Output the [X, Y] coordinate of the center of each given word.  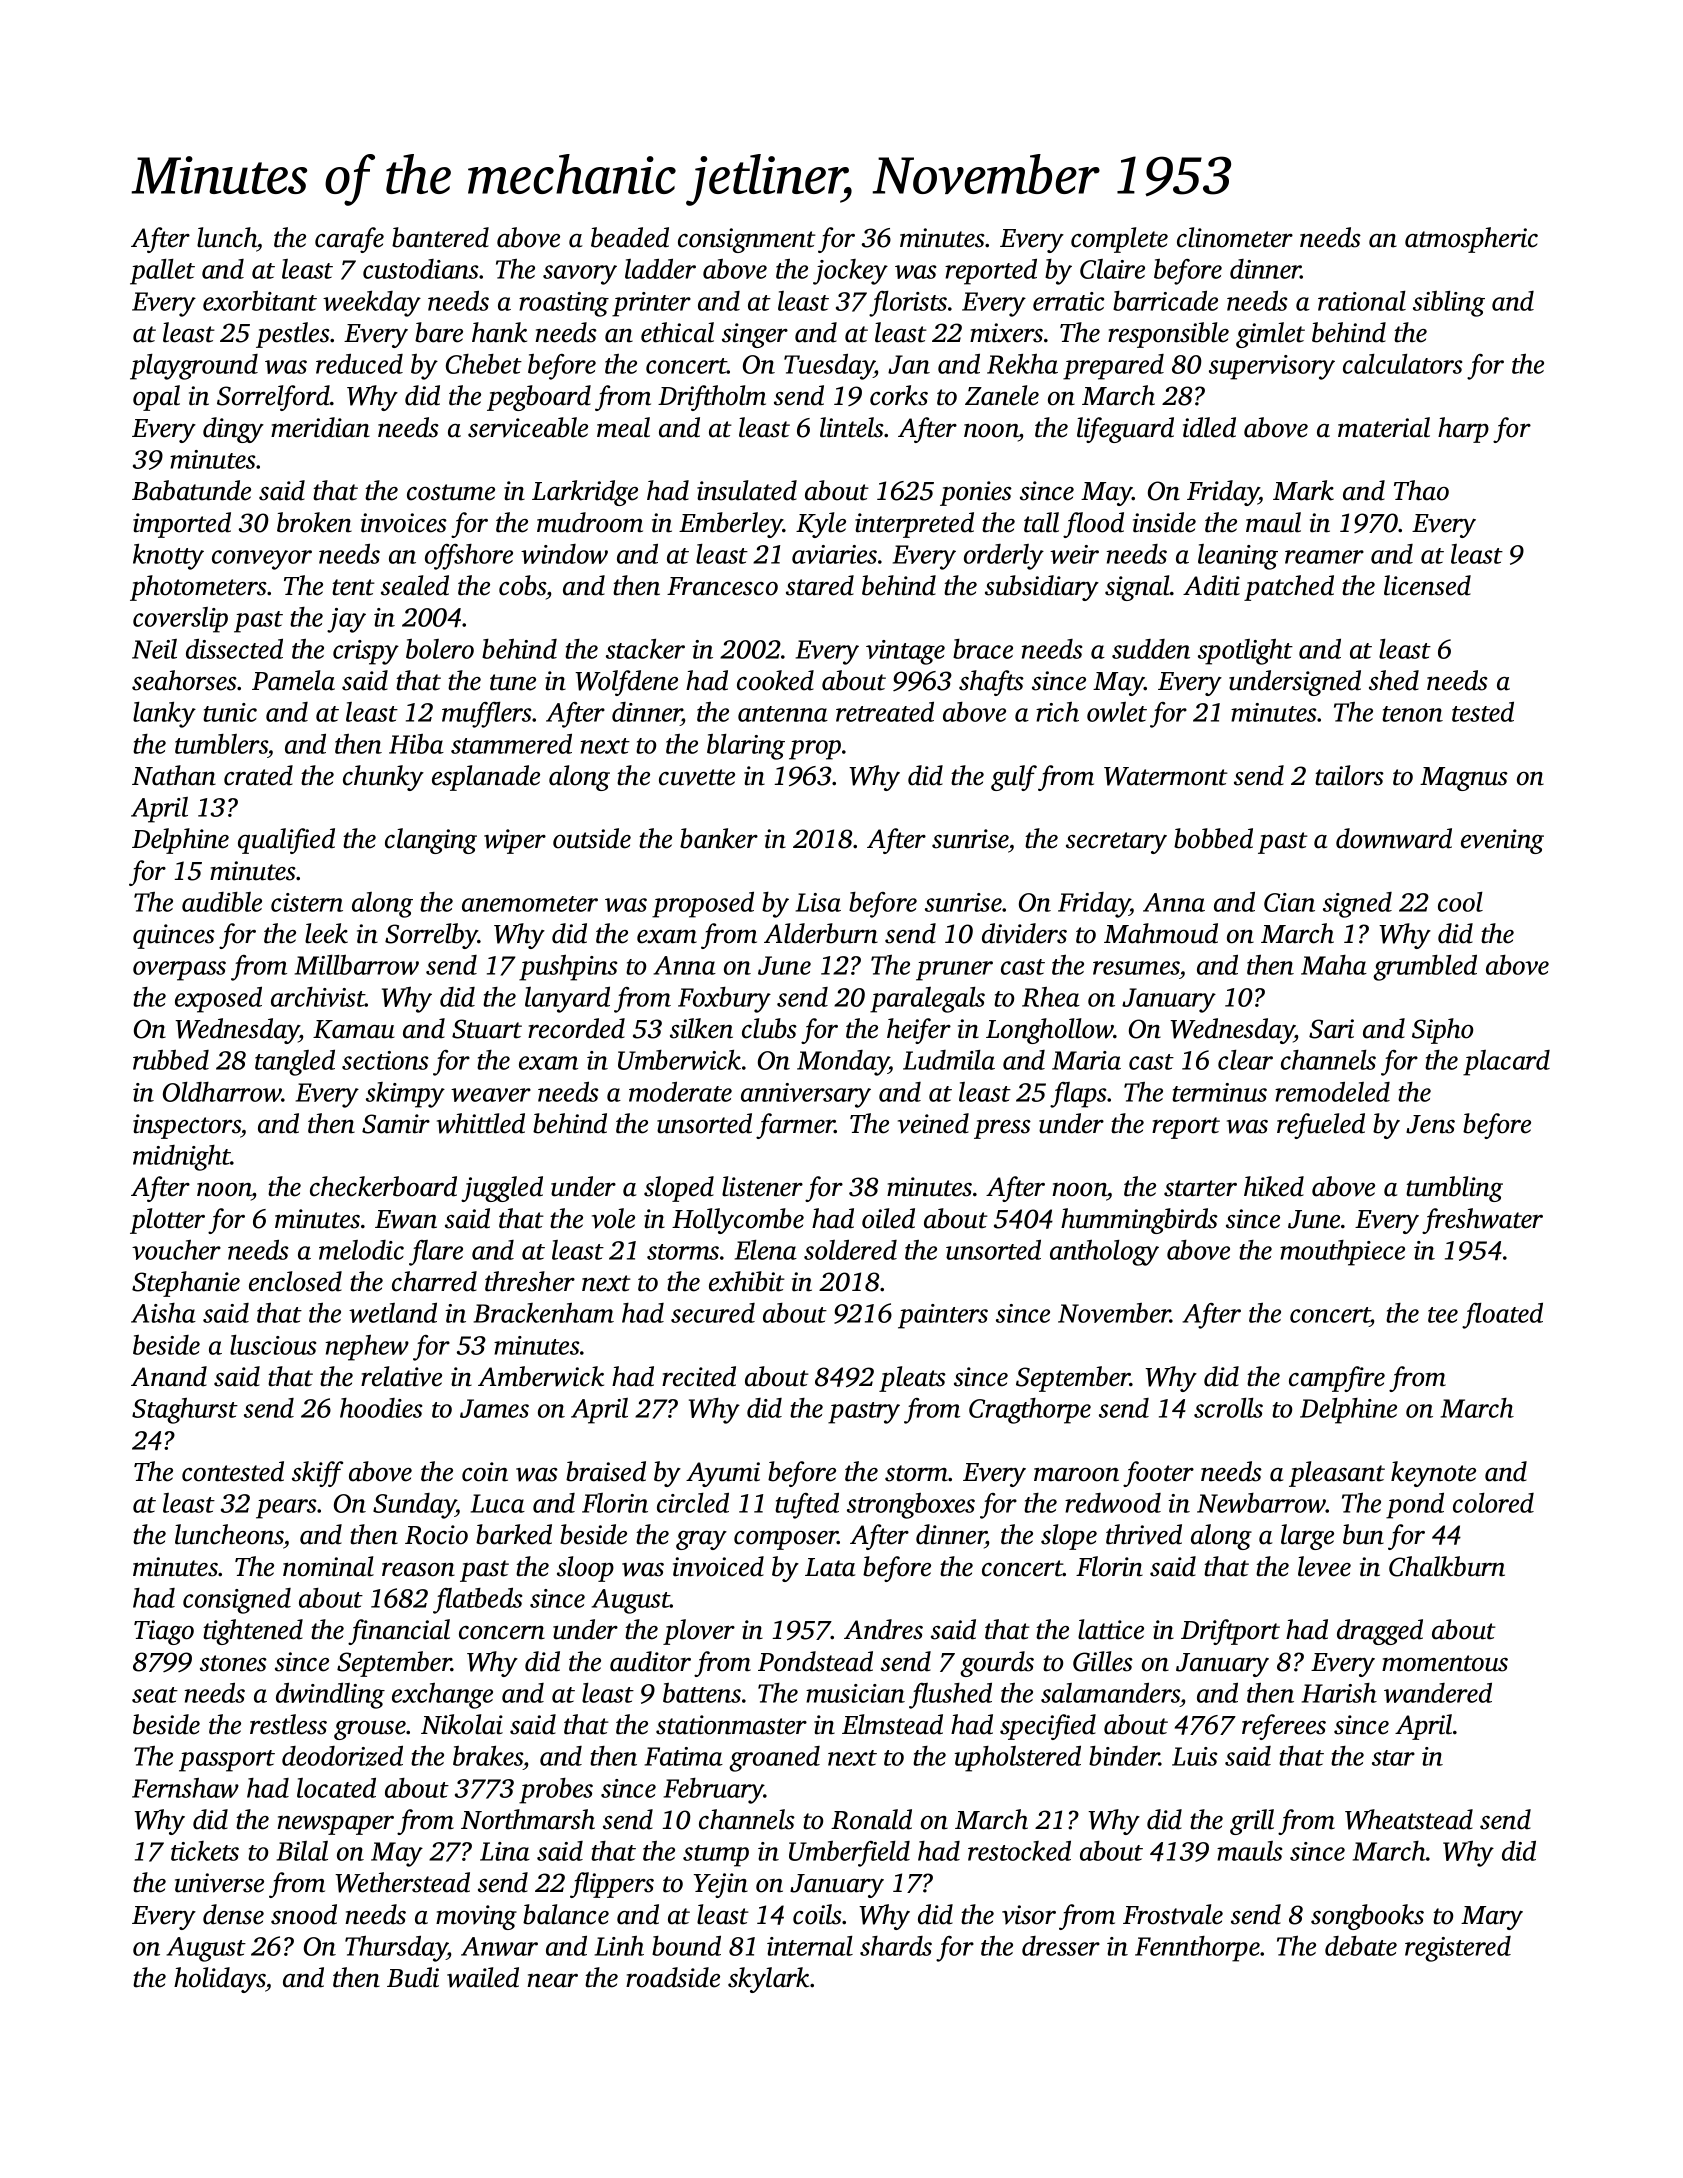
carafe [349, 240]
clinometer [1235, 237]
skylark [768, 1980]
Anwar [499, 1946]
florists [908, 304]
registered [1458, 1949]
